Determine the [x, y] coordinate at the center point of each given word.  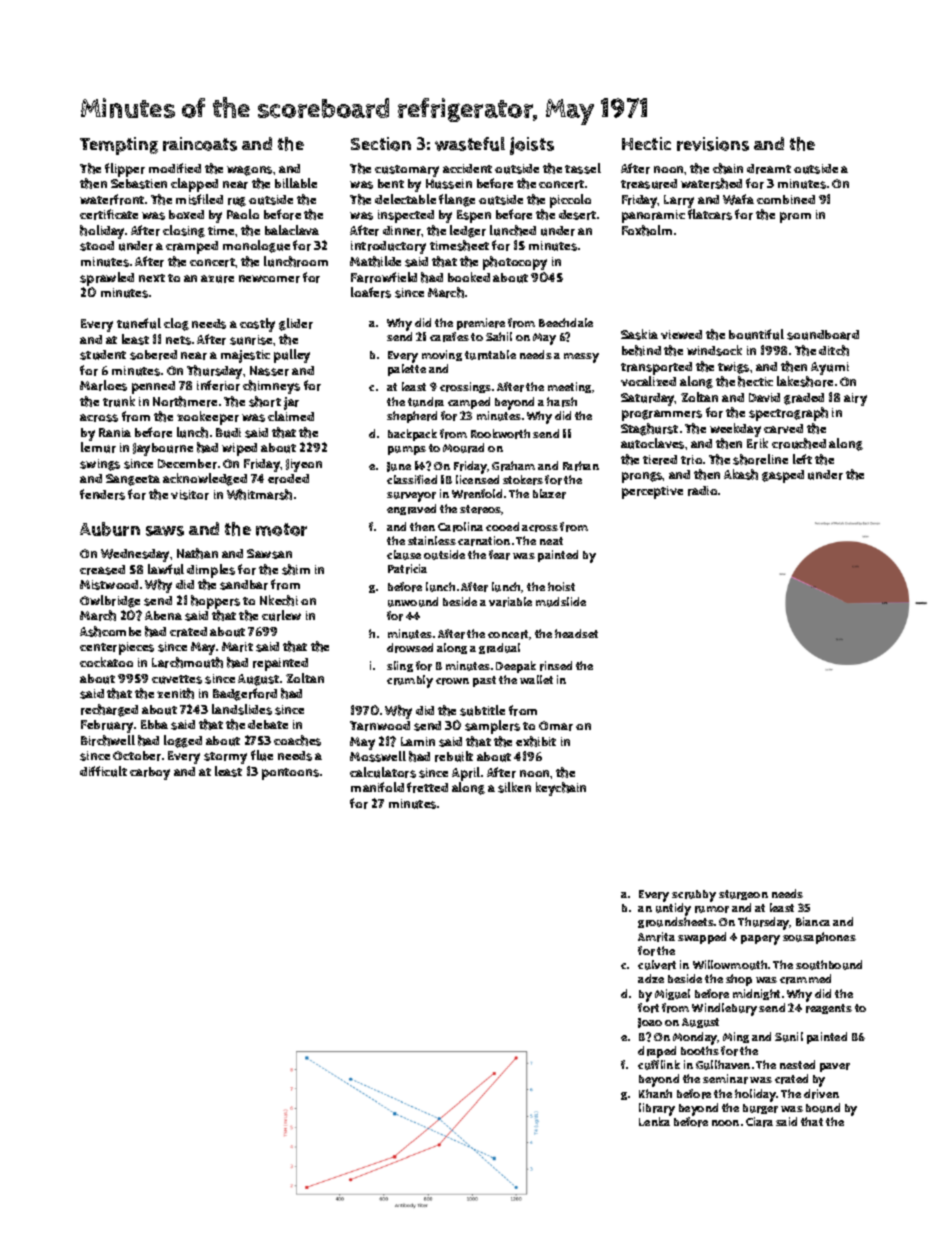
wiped [239, 449]
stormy [225, 758]
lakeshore [805, 381]
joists [532, 146]
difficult [103, 771]
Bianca [813, 921]
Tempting [119, 146]
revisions [713, 144]
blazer [549, 494]
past [484, 681]
